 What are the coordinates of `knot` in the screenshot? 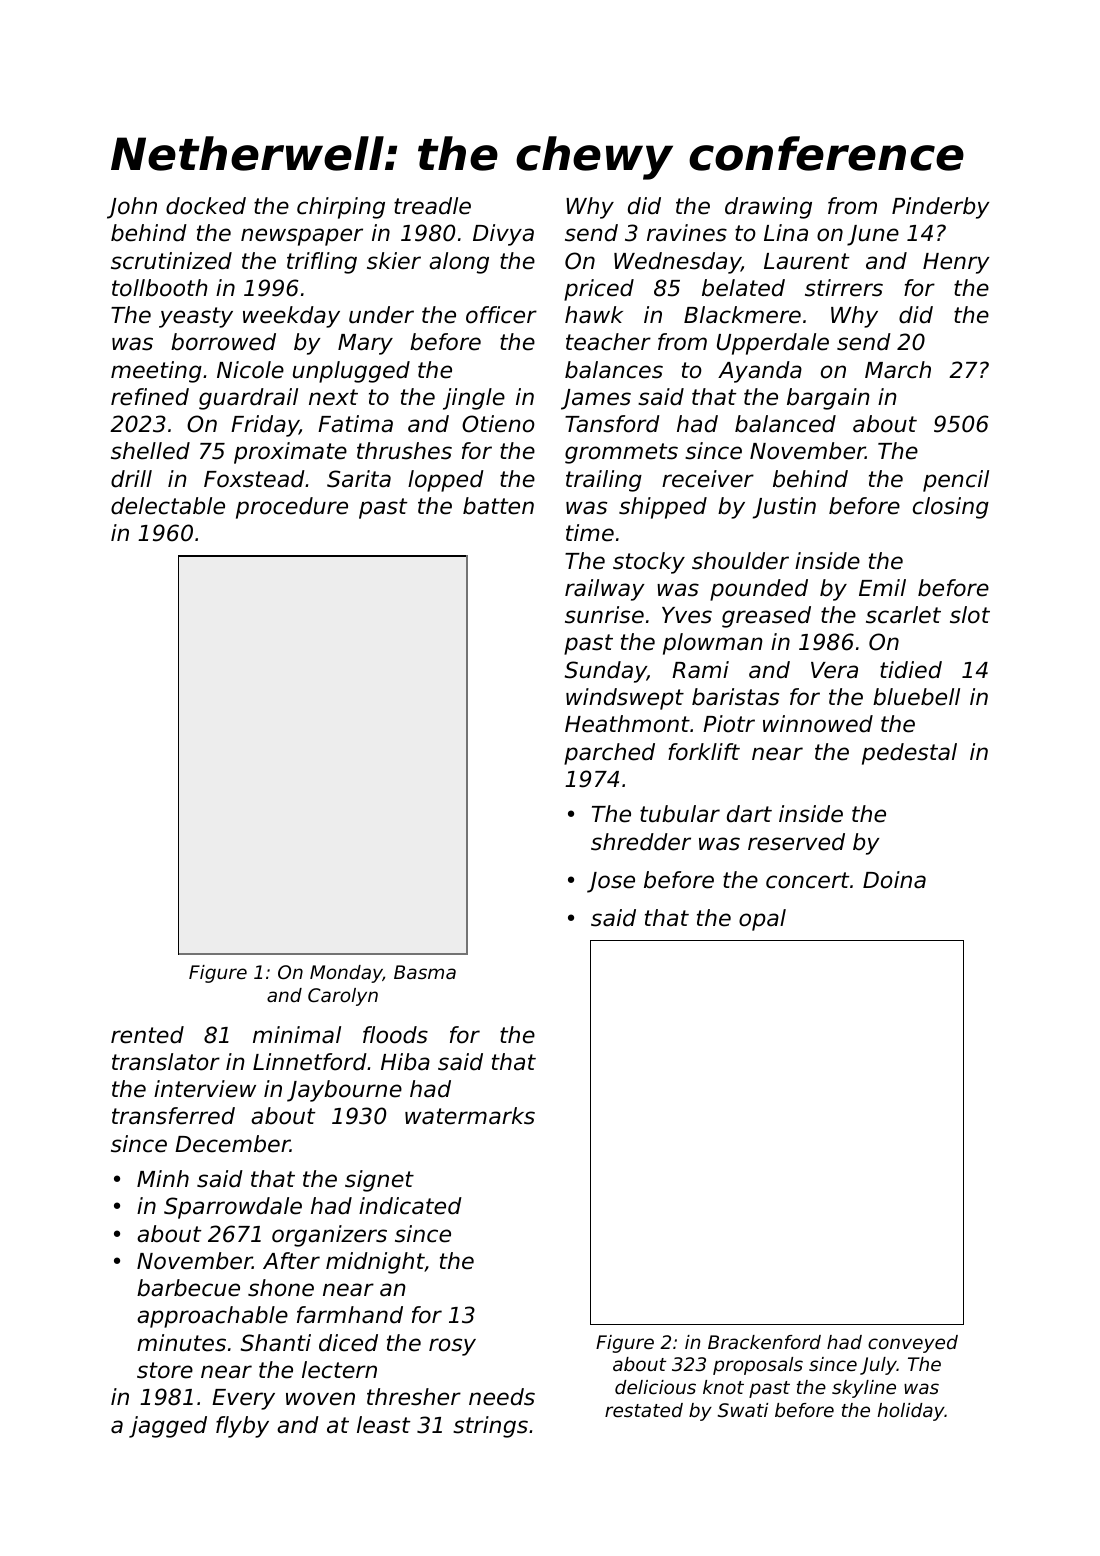 It's located at (723, 1387).
